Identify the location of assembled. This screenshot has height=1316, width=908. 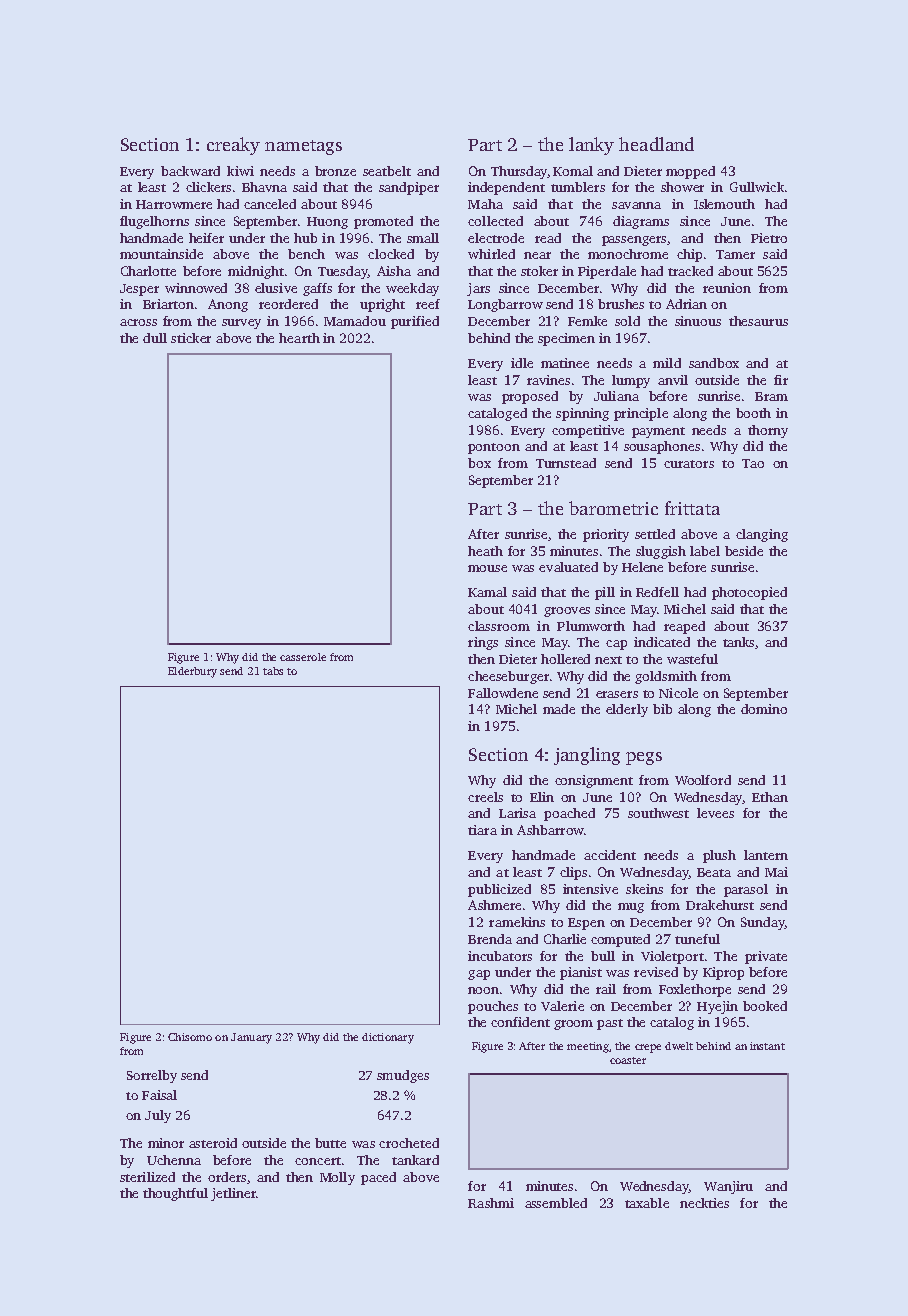
(556, 1203).
